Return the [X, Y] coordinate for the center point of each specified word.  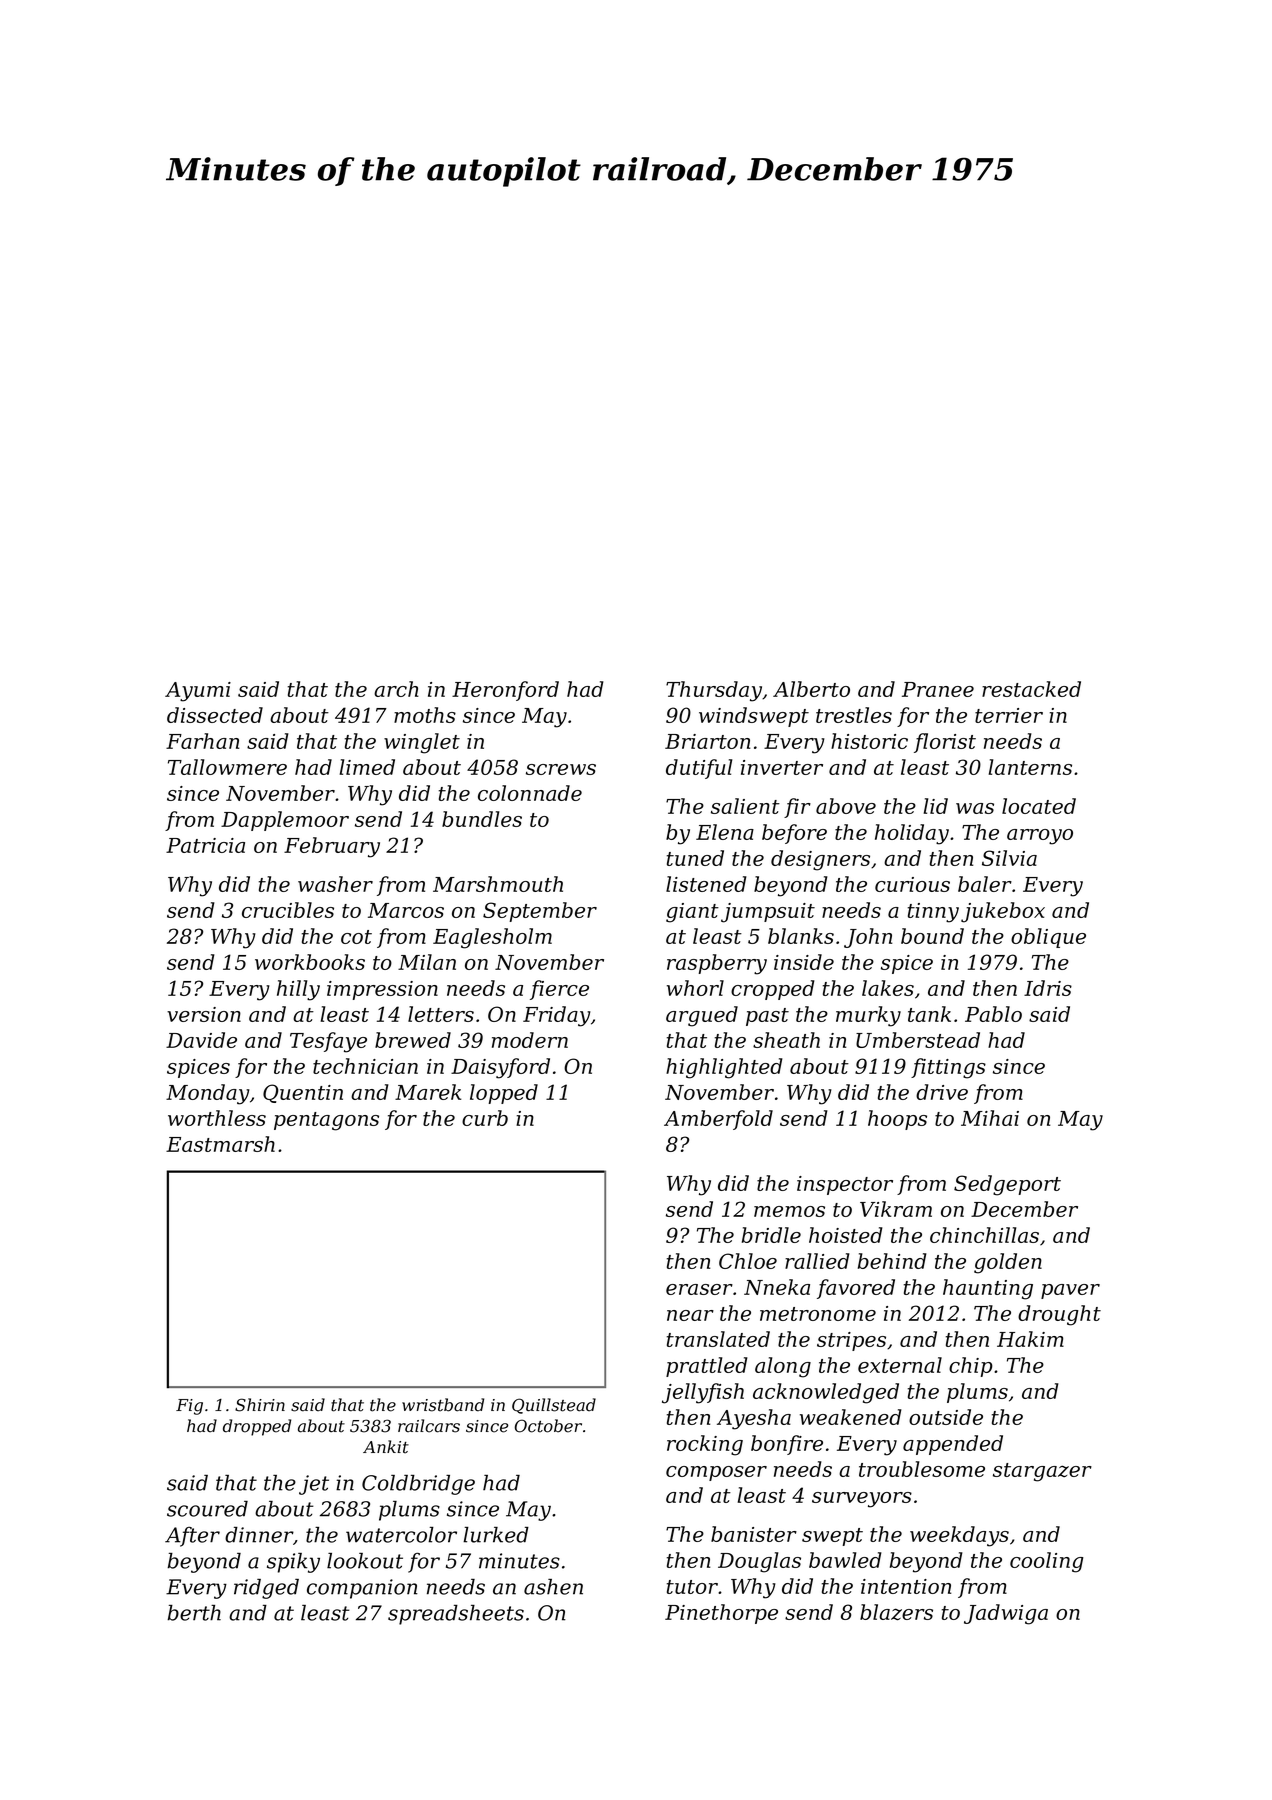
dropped [257, 1427]
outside [946, 1417]
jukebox [1003, 912]
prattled [707, 1367]
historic [869, 741]
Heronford [505, 691]
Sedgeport [1007, 1185]
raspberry [717, 964]
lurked [496, 1535]
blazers [896, 1612]
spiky [293, 1563]
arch [396, 689]
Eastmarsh [220, 1144]
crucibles [288, 910]
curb [485, 1118]
